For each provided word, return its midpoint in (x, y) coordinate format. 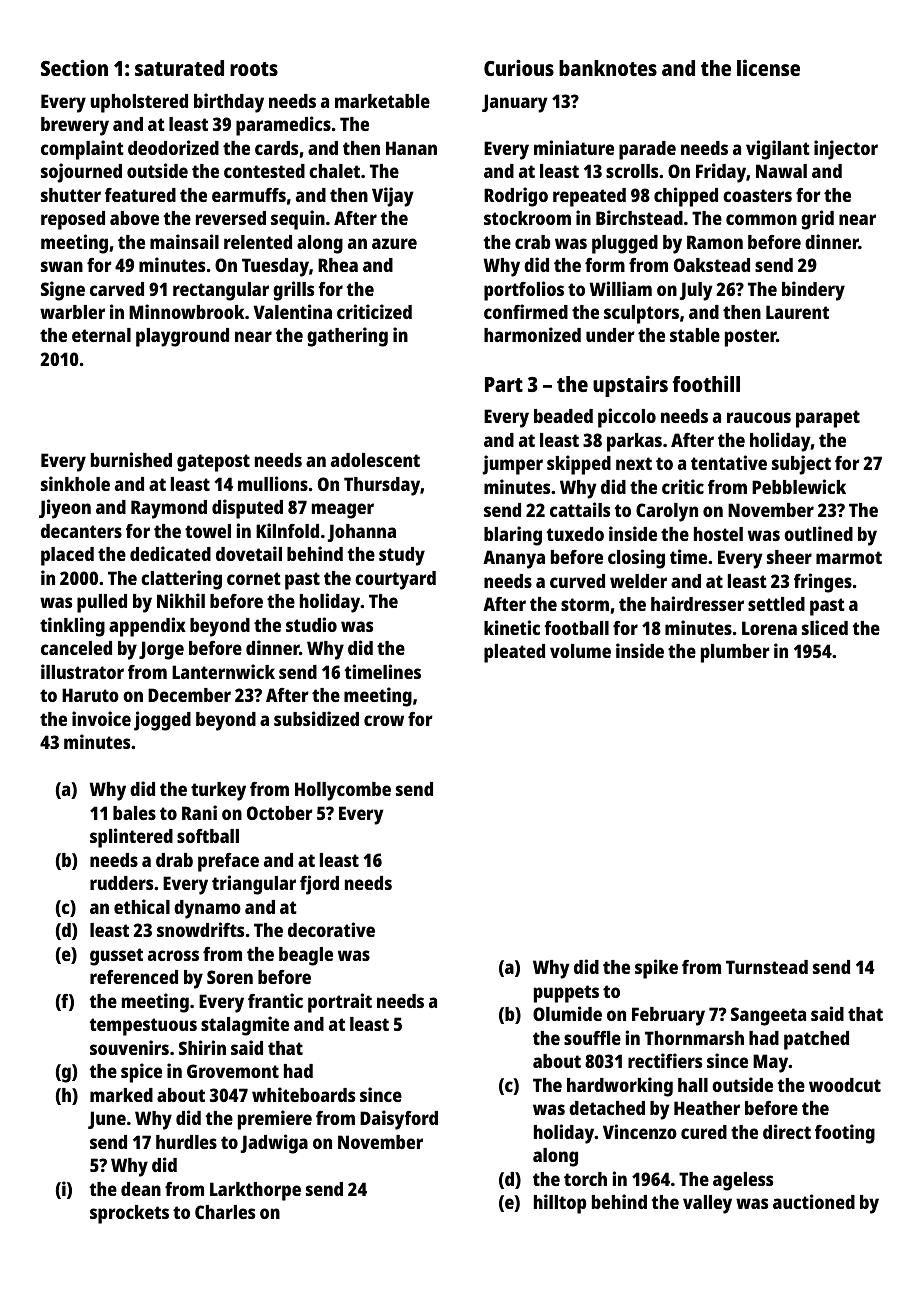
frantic (275, 1000)
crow (384, 720)
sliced (825, 627)
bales (134, 813)
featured (140, 195)
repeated (589, 197)
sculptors (641, 314)
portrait (340, 1003)
